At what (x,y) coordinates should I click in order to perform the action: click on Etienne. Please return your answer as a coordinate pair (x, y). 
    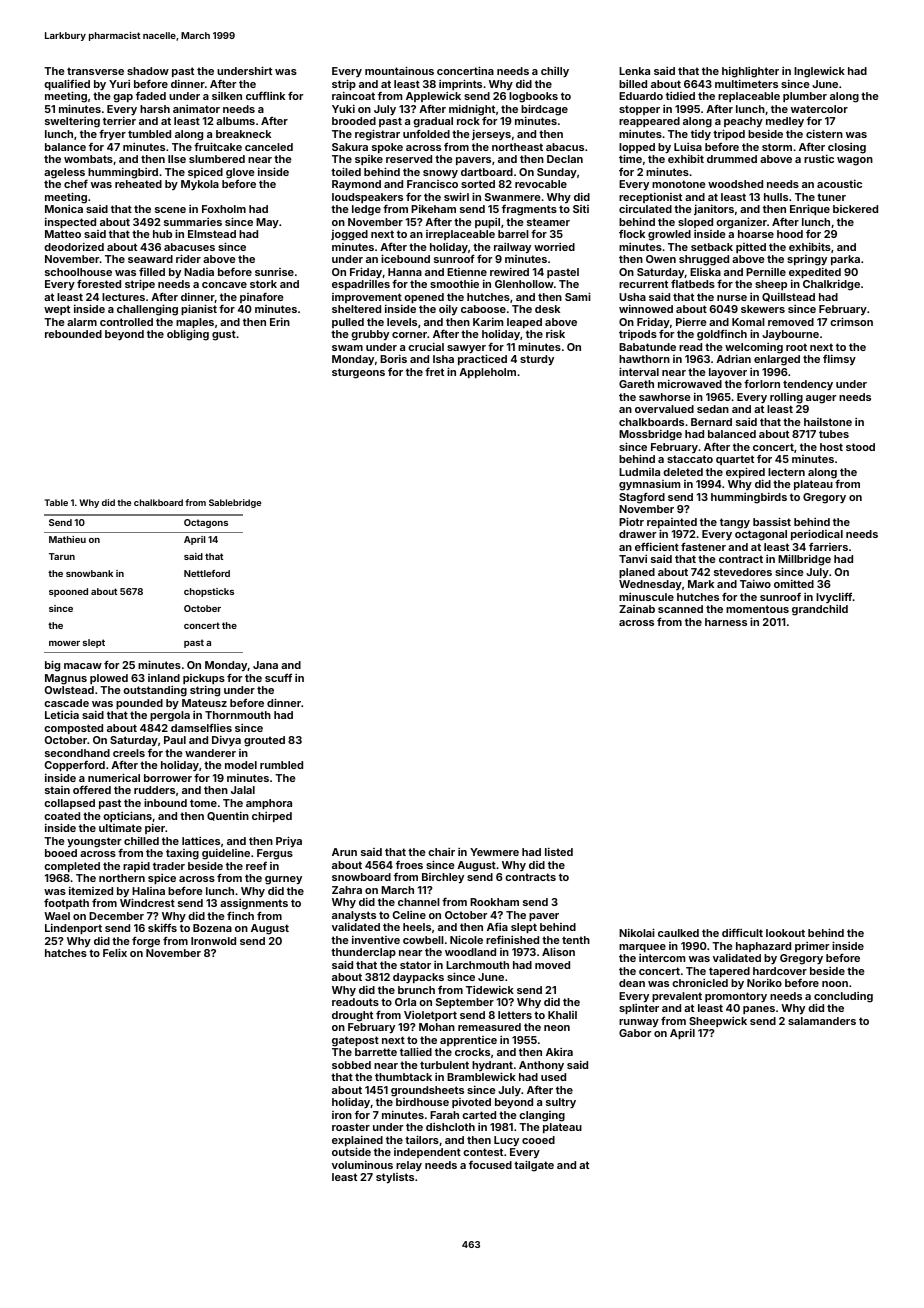
    Looking at the image, I should click on (467, 272).
